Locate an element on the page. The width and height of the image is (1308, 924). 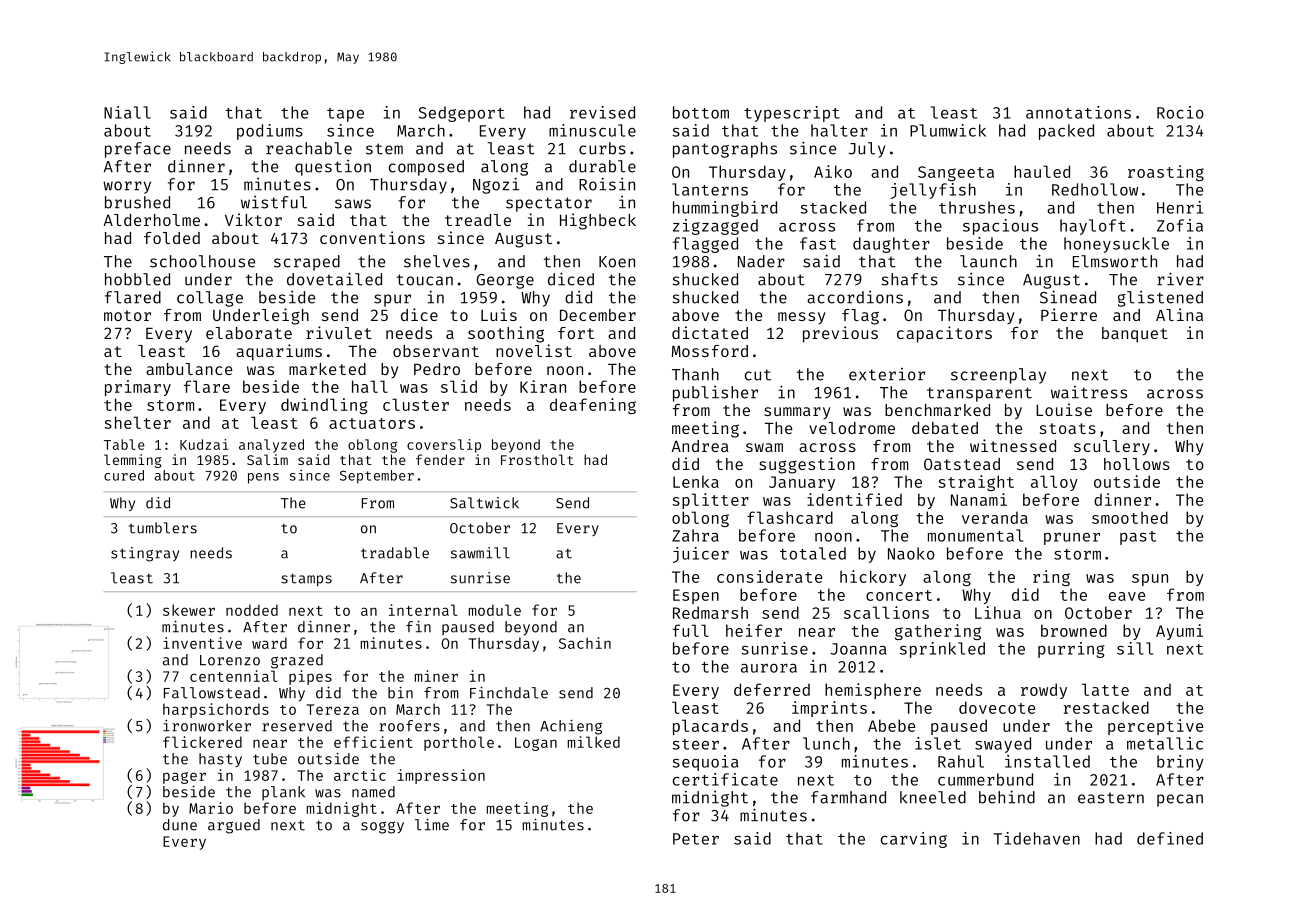
launch is located at coordinates (988, 261).
